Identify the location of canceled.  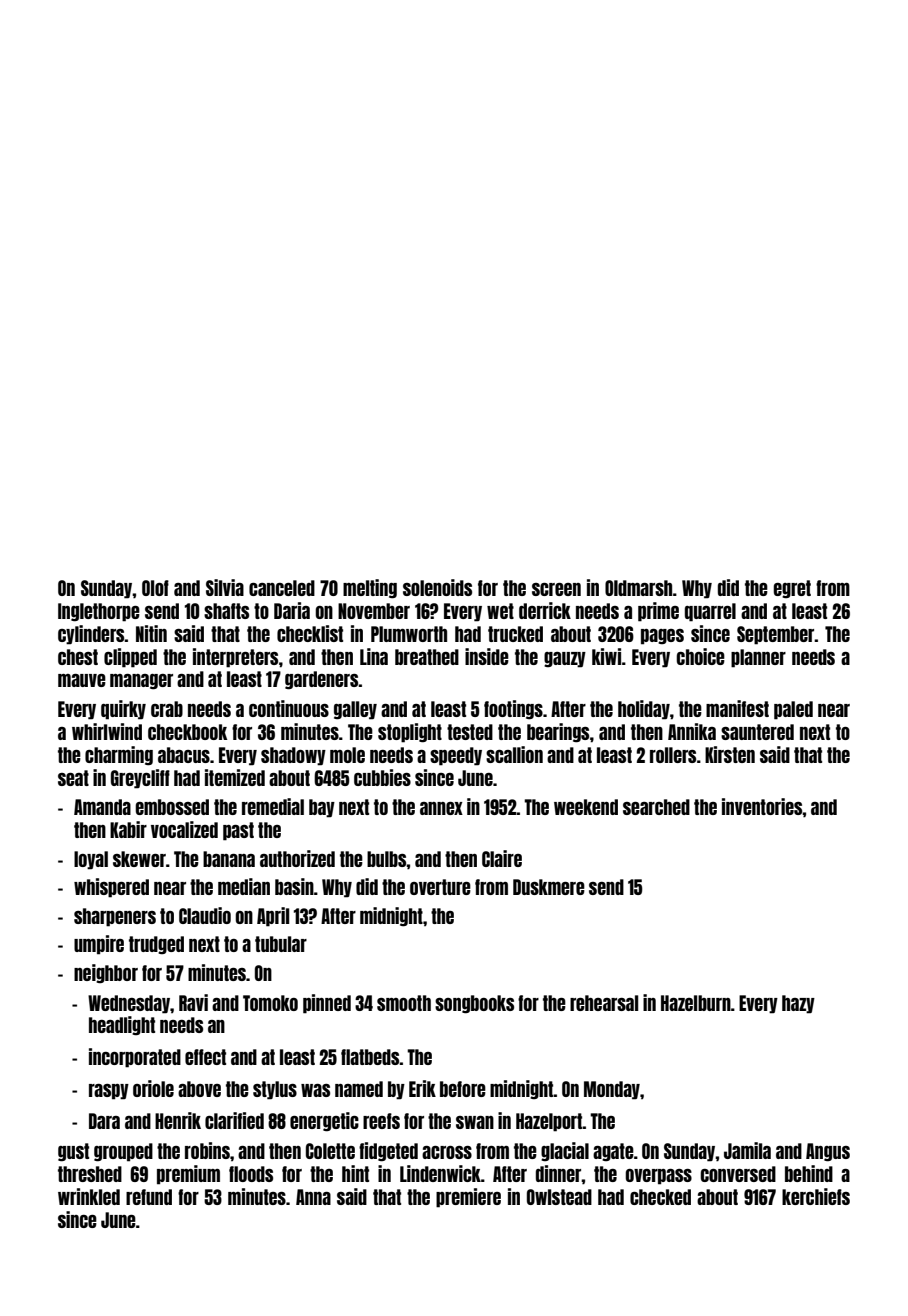
(282, 588).
